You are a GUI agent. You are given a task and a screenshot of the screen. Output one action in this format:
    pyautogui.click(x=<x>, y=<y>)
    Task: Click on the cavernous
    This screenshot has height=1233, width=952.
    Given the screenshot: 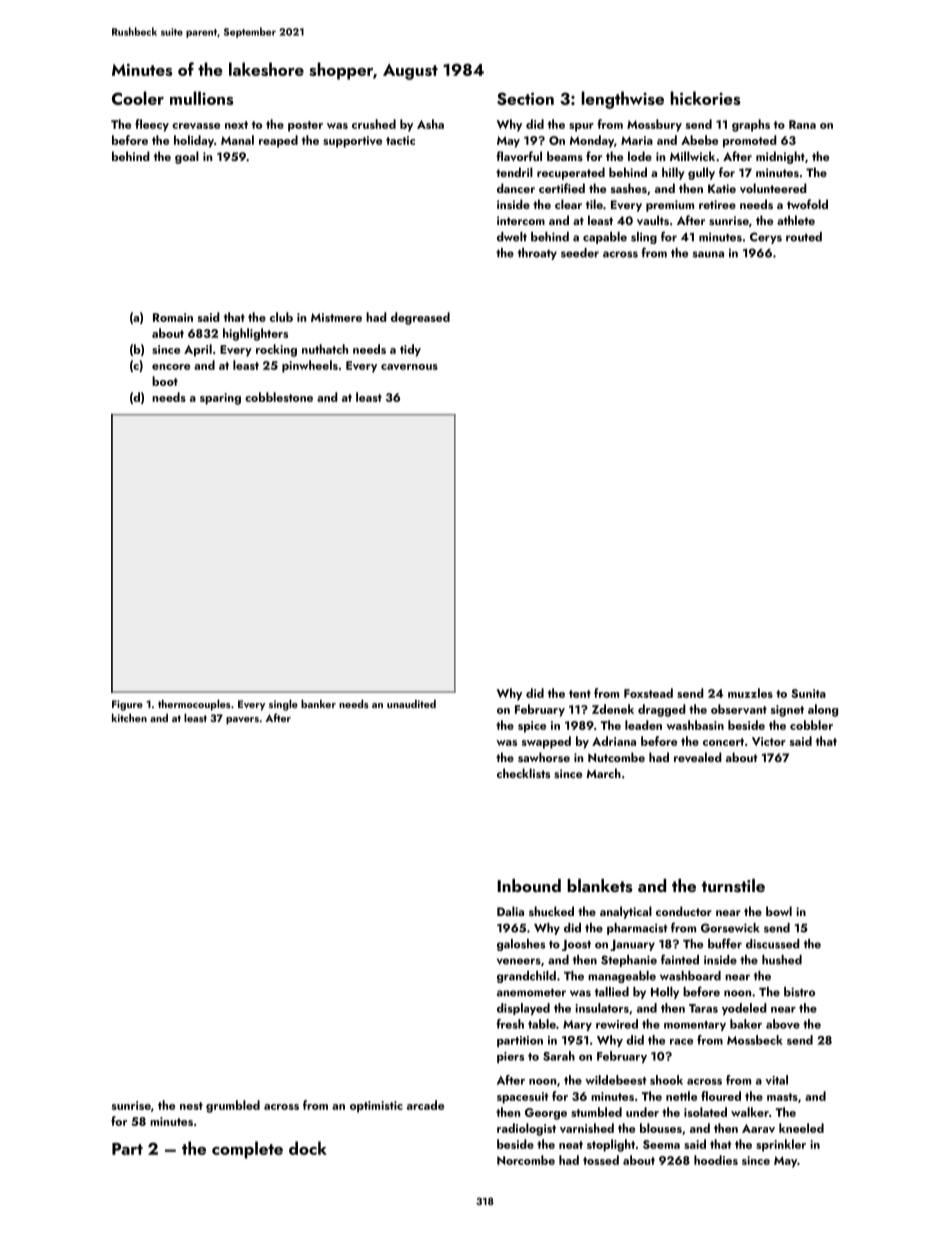 What is the action you would take?
    pyautogui.click(x=409, y=367)
